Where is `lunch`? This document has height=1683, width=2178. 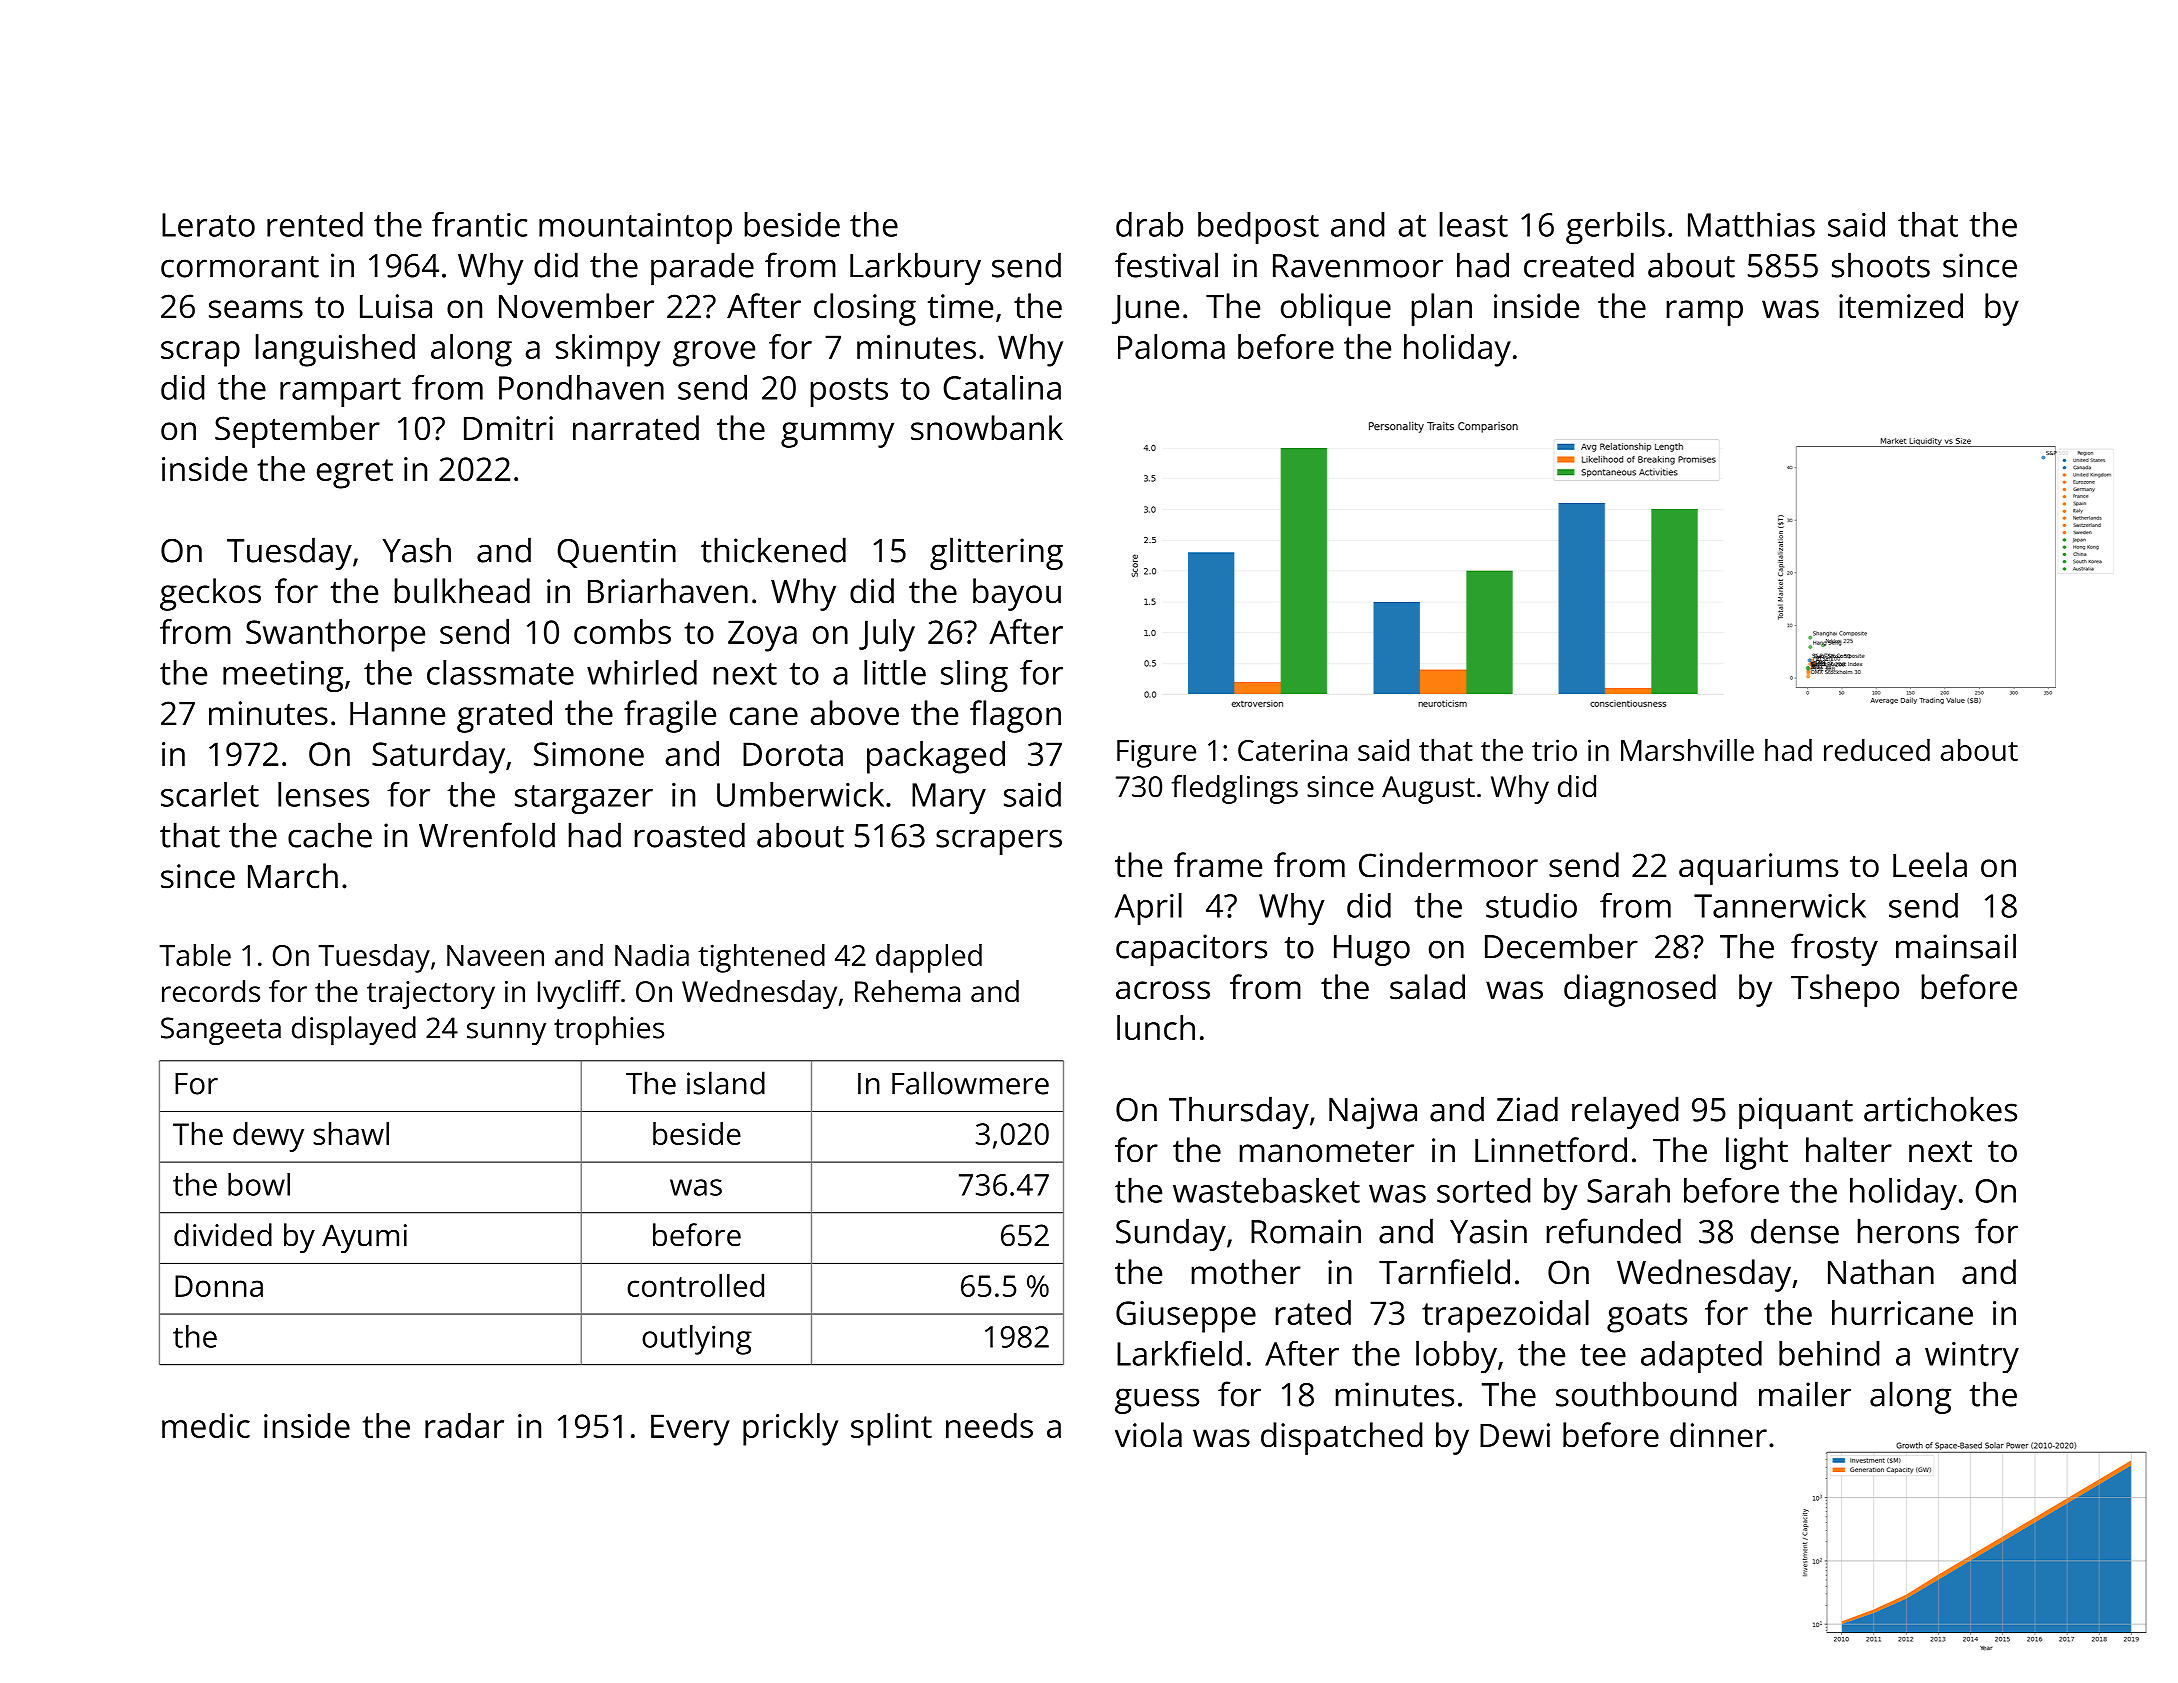
lunch is located at coordinates (1156, 1027).
